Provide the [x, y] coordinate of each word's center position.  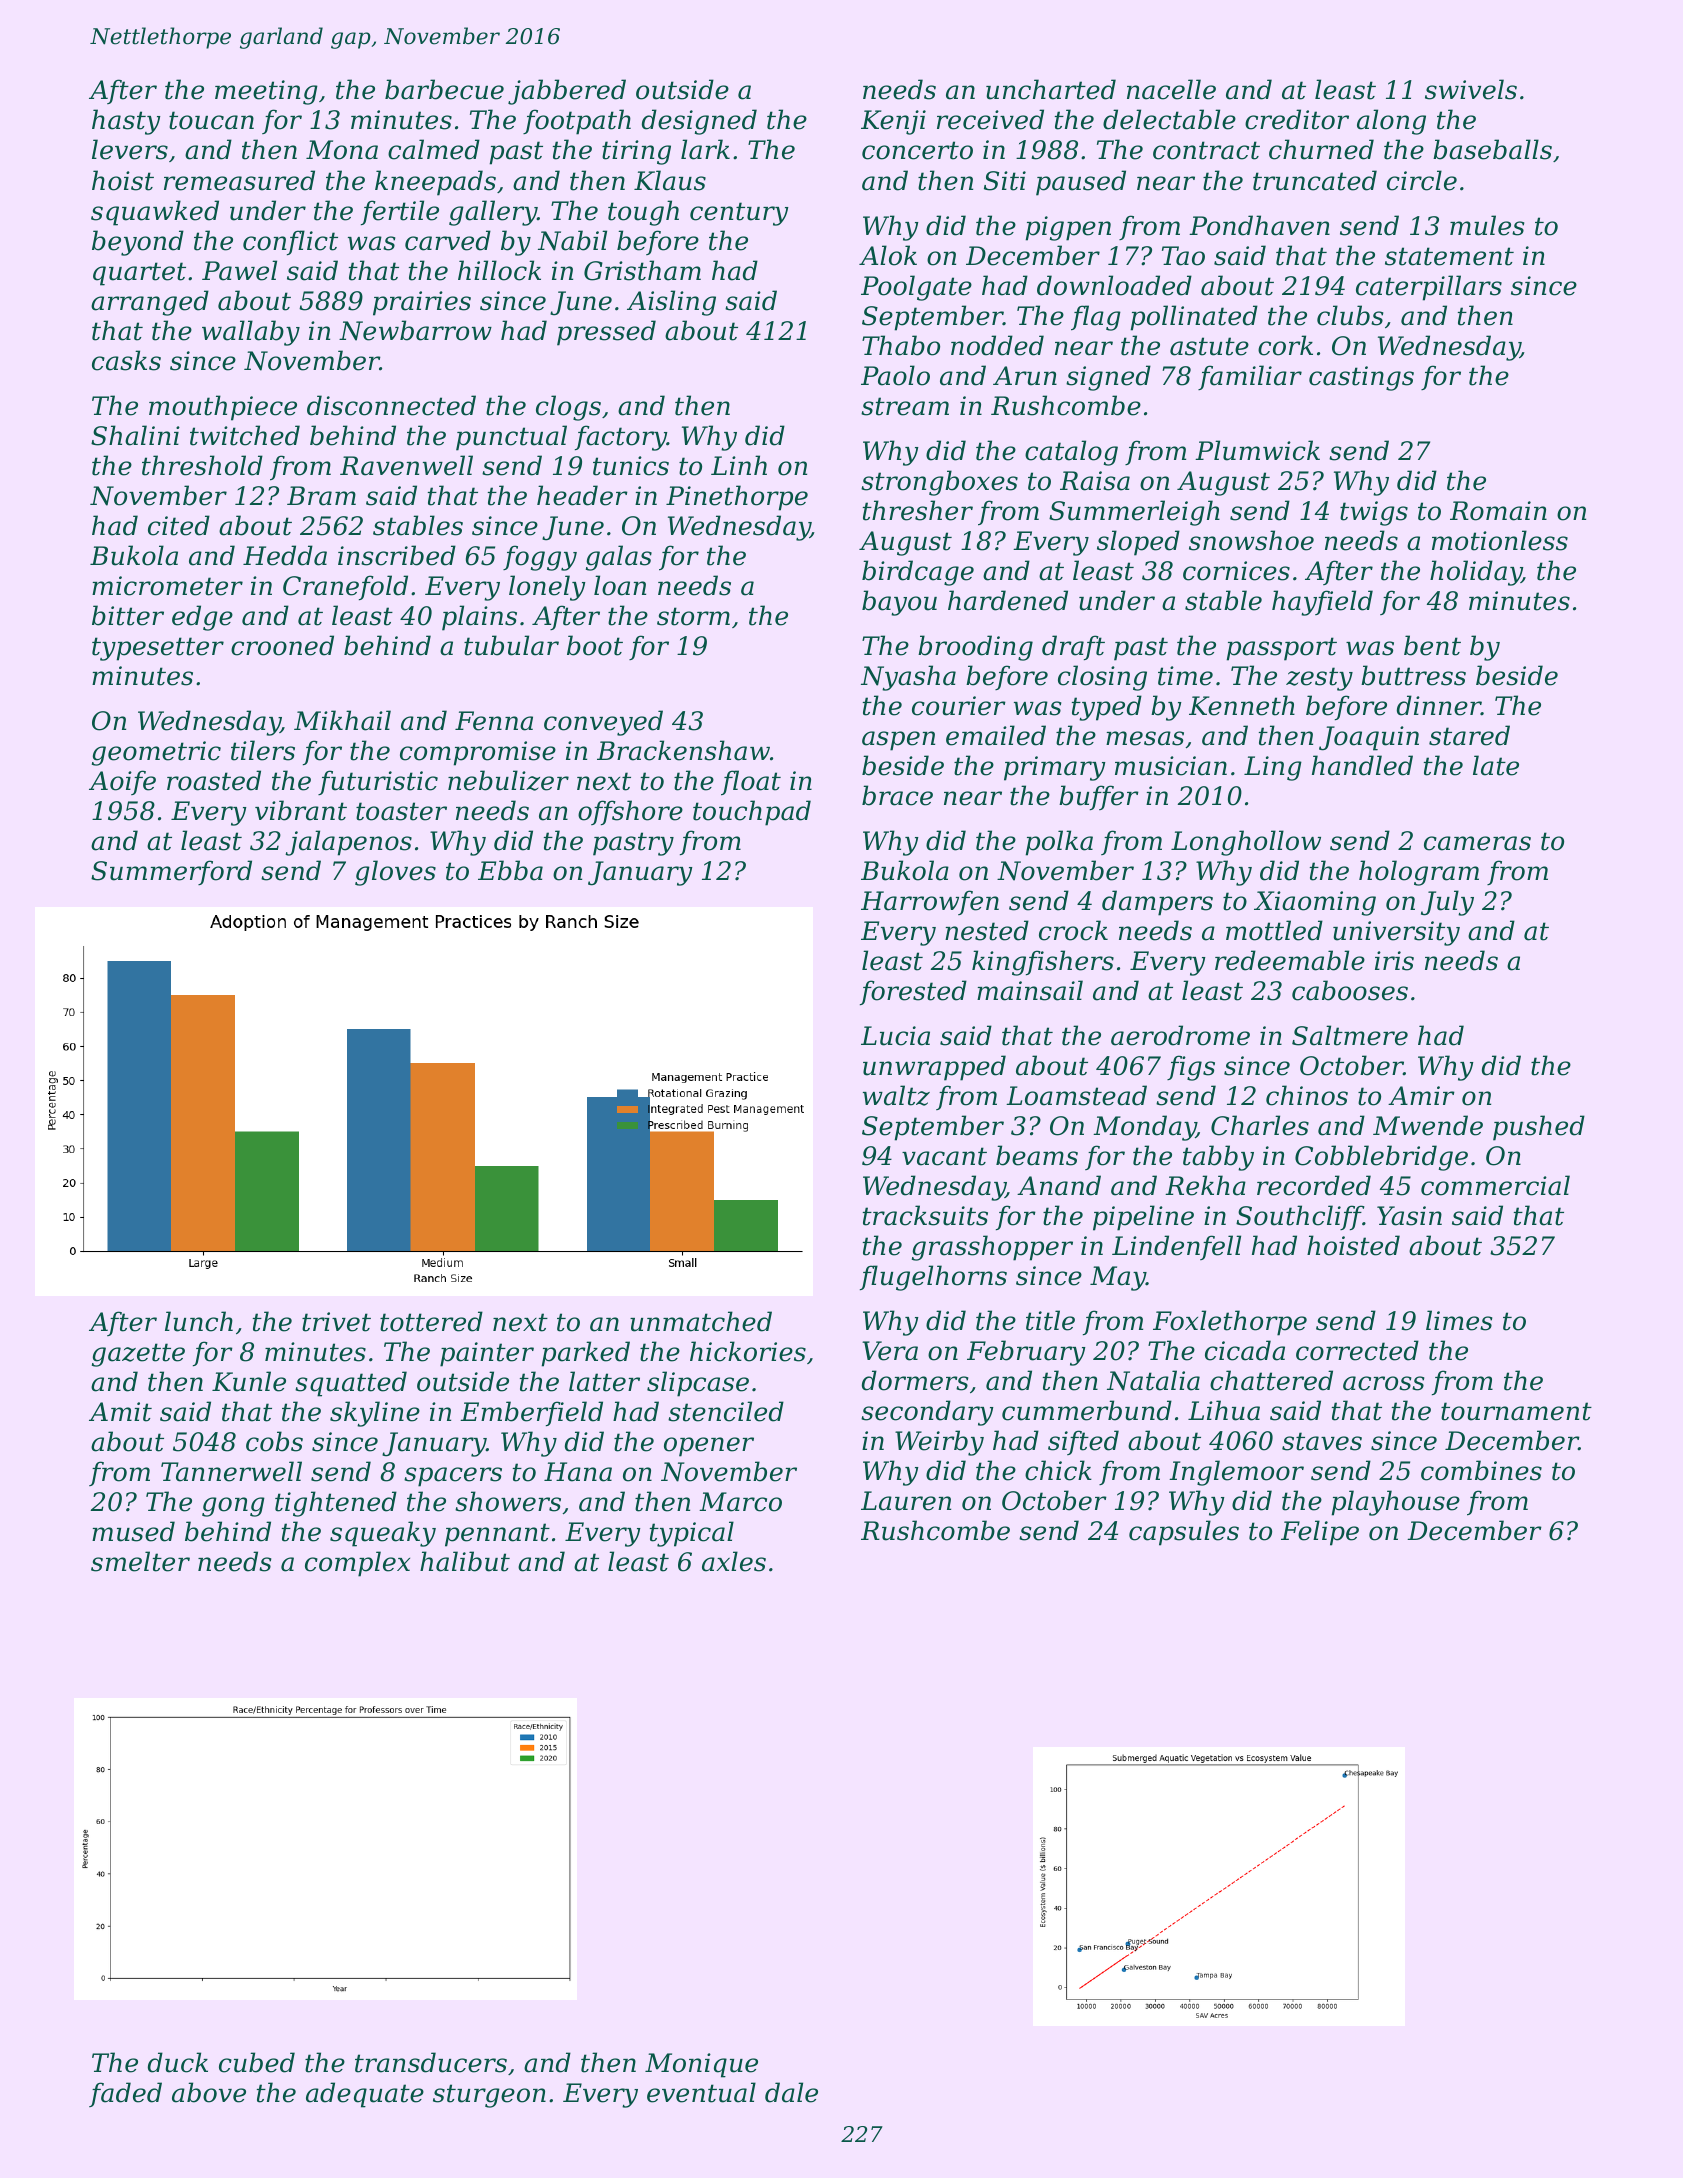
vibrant [301, 810]
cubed [257, 2062]
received [990, 119]
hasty [126, 122]
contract [1206, 150]
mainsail [1030, 990]
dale [791, 2092]
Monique [701, 2065]
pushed [1539, 1128]
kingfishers [1043, 963]
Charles [1260, 1125]
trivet [336, 1322]
